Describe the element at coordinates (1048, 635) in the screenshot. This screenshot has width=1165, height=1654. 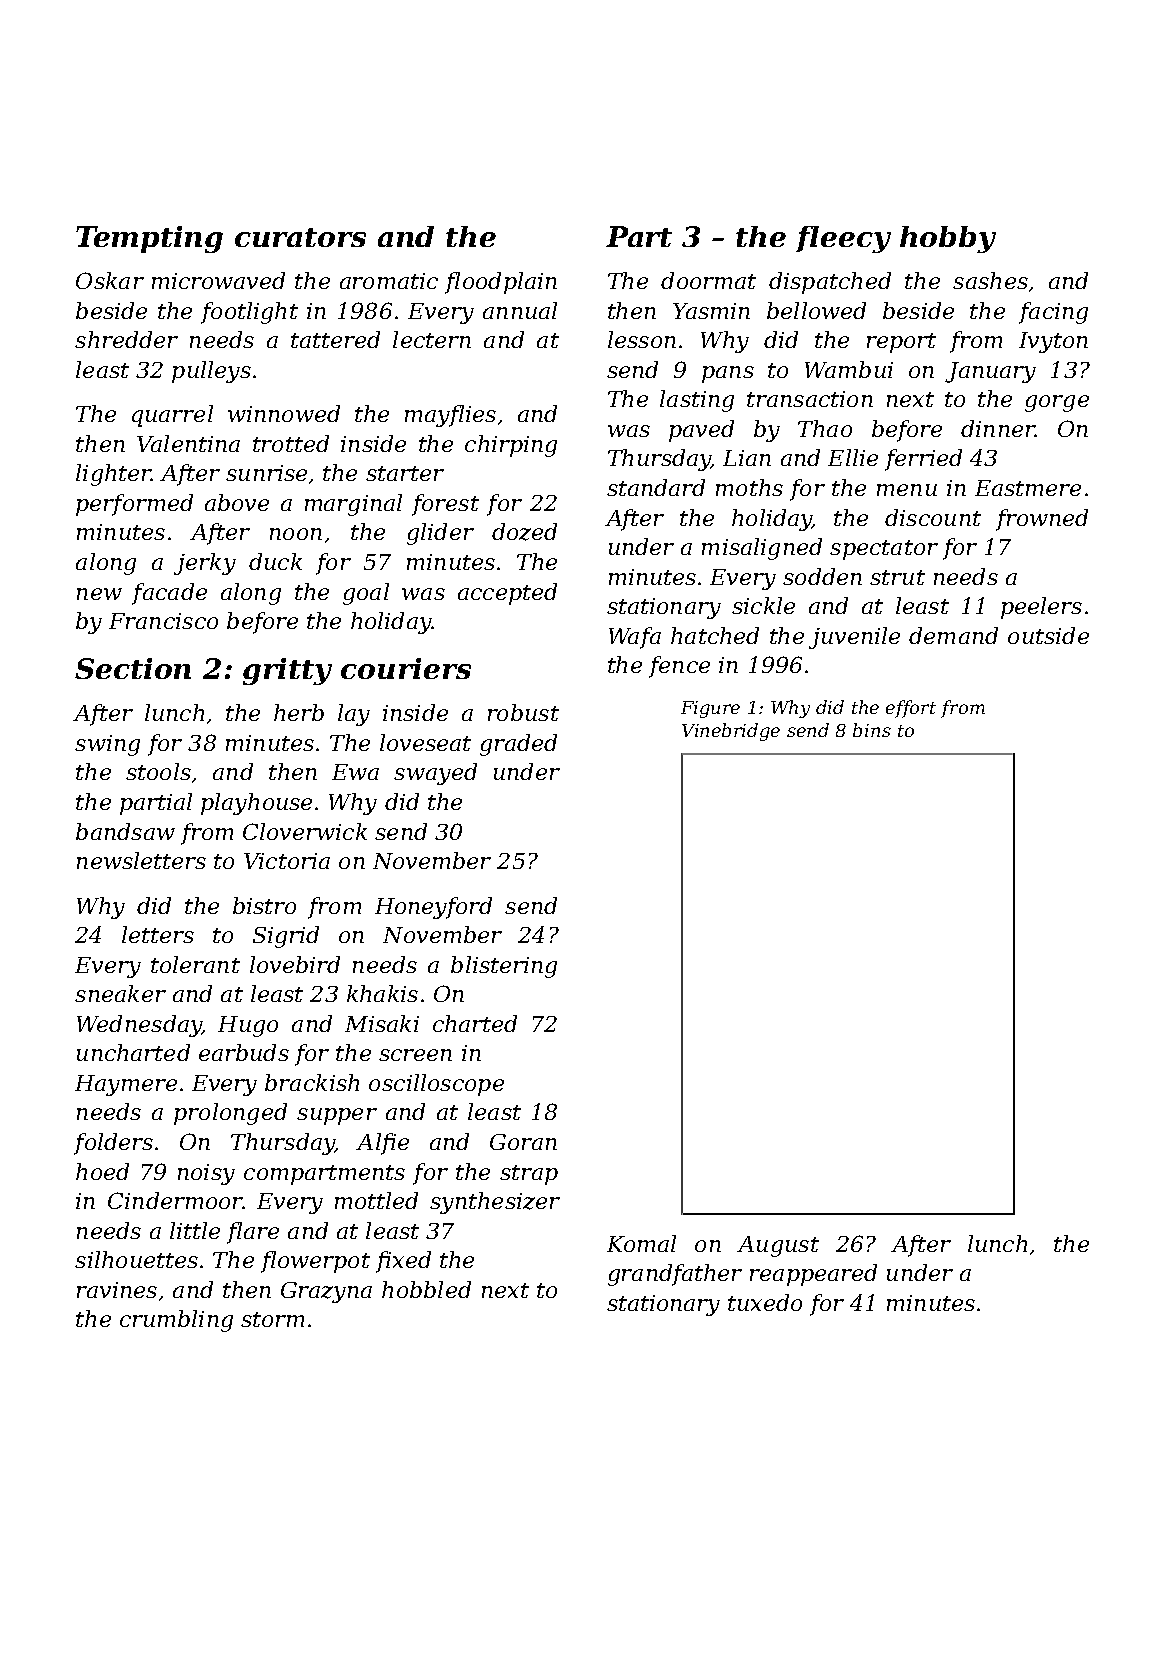
I see `outside` at that location.
